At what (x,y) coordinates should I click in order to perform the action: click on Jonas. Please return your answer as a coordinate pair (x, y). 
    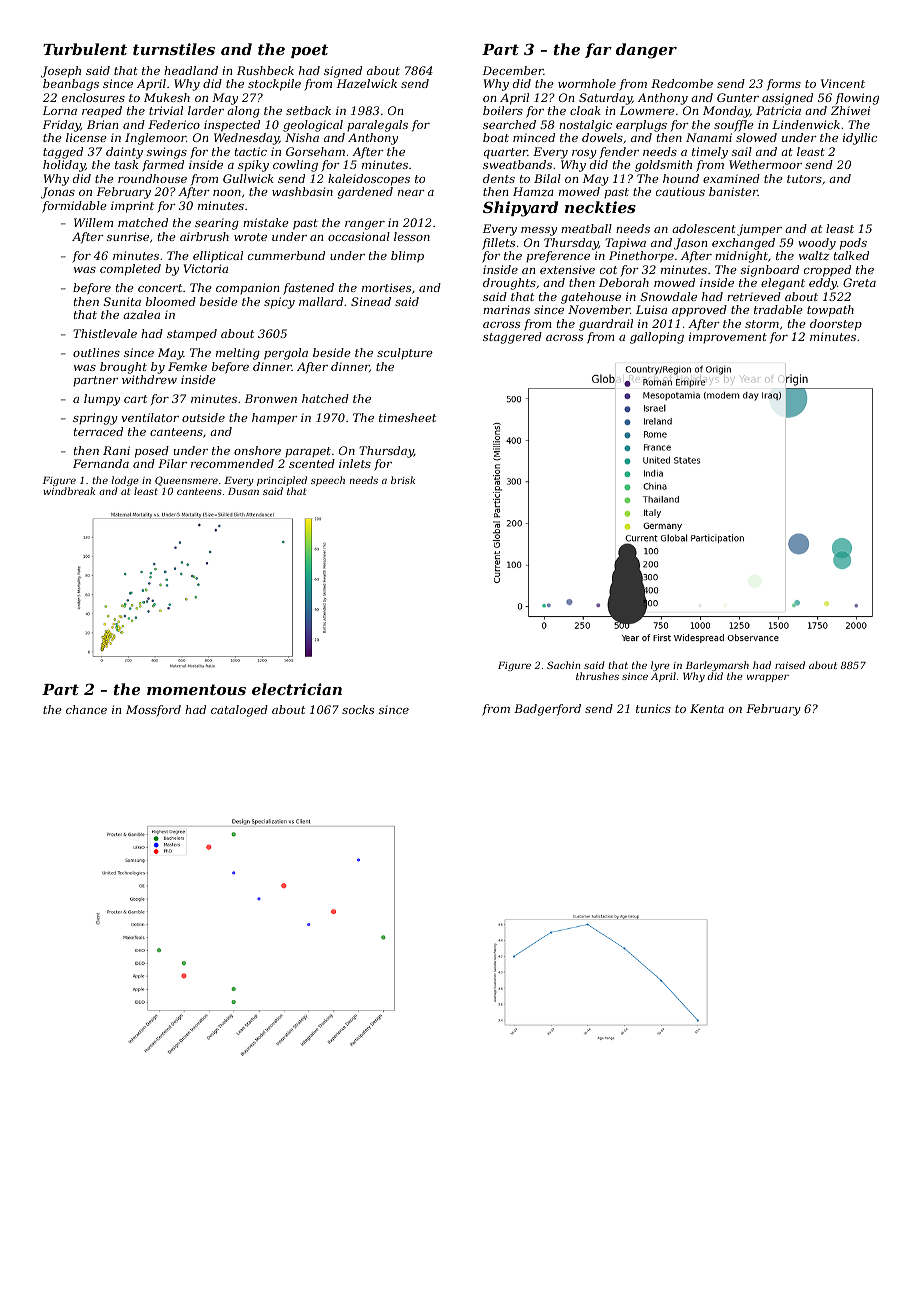
    Looking at the image, I should click on (58, 193).
